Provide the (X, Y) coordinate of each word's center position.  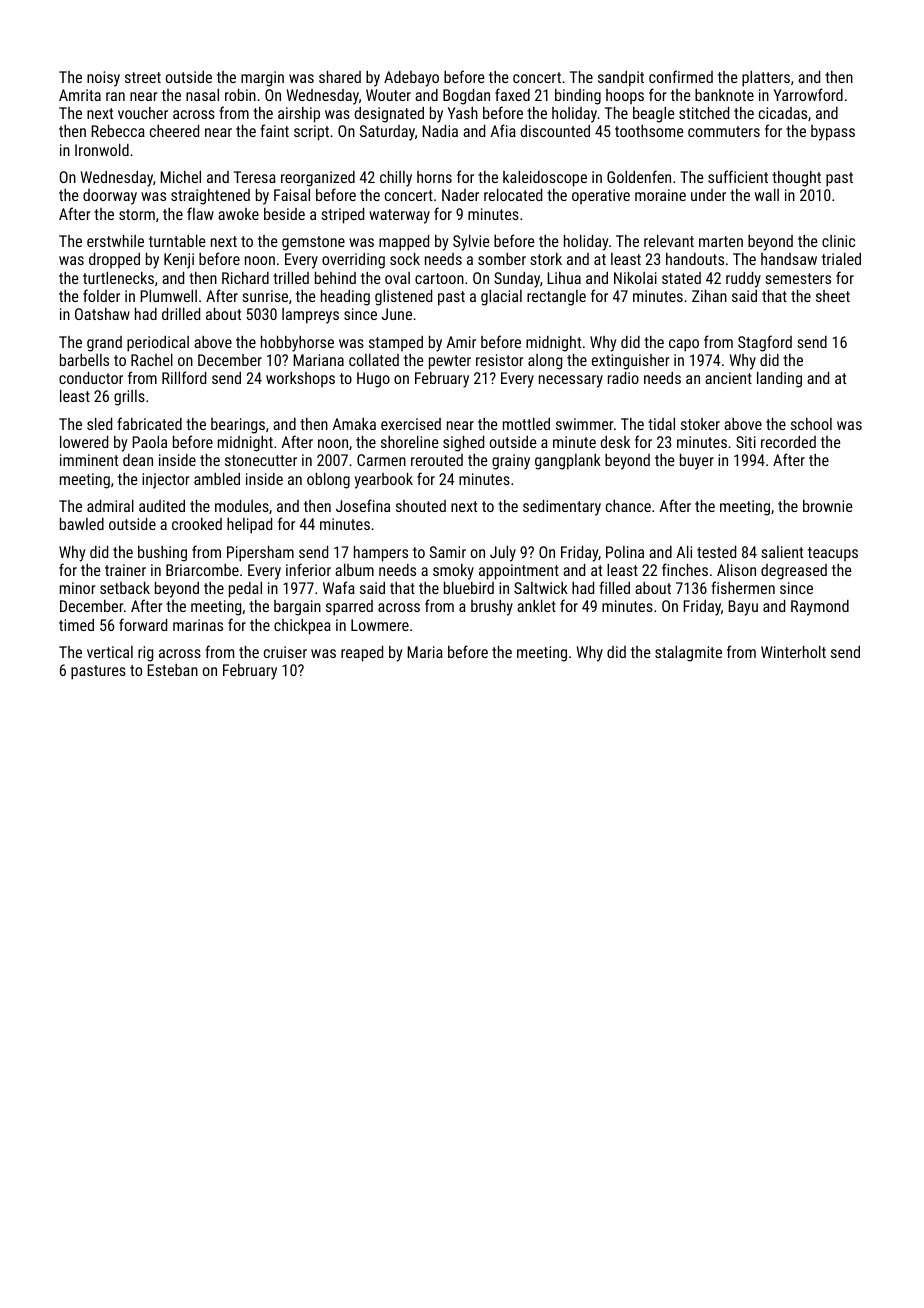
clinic (838, 241)
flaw (200, 213)
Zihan (709, 296)
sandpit (621, 79)
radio (623, 378)
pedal (245, 590)
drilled (181, 314)
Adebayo (411, 79)
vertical (110, 652)
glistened (403, 298)
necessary (571, 381)
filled (614, 587)
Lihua (564, 278)
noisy (103, 79)
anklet (536, 606)
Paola (149, 442)
